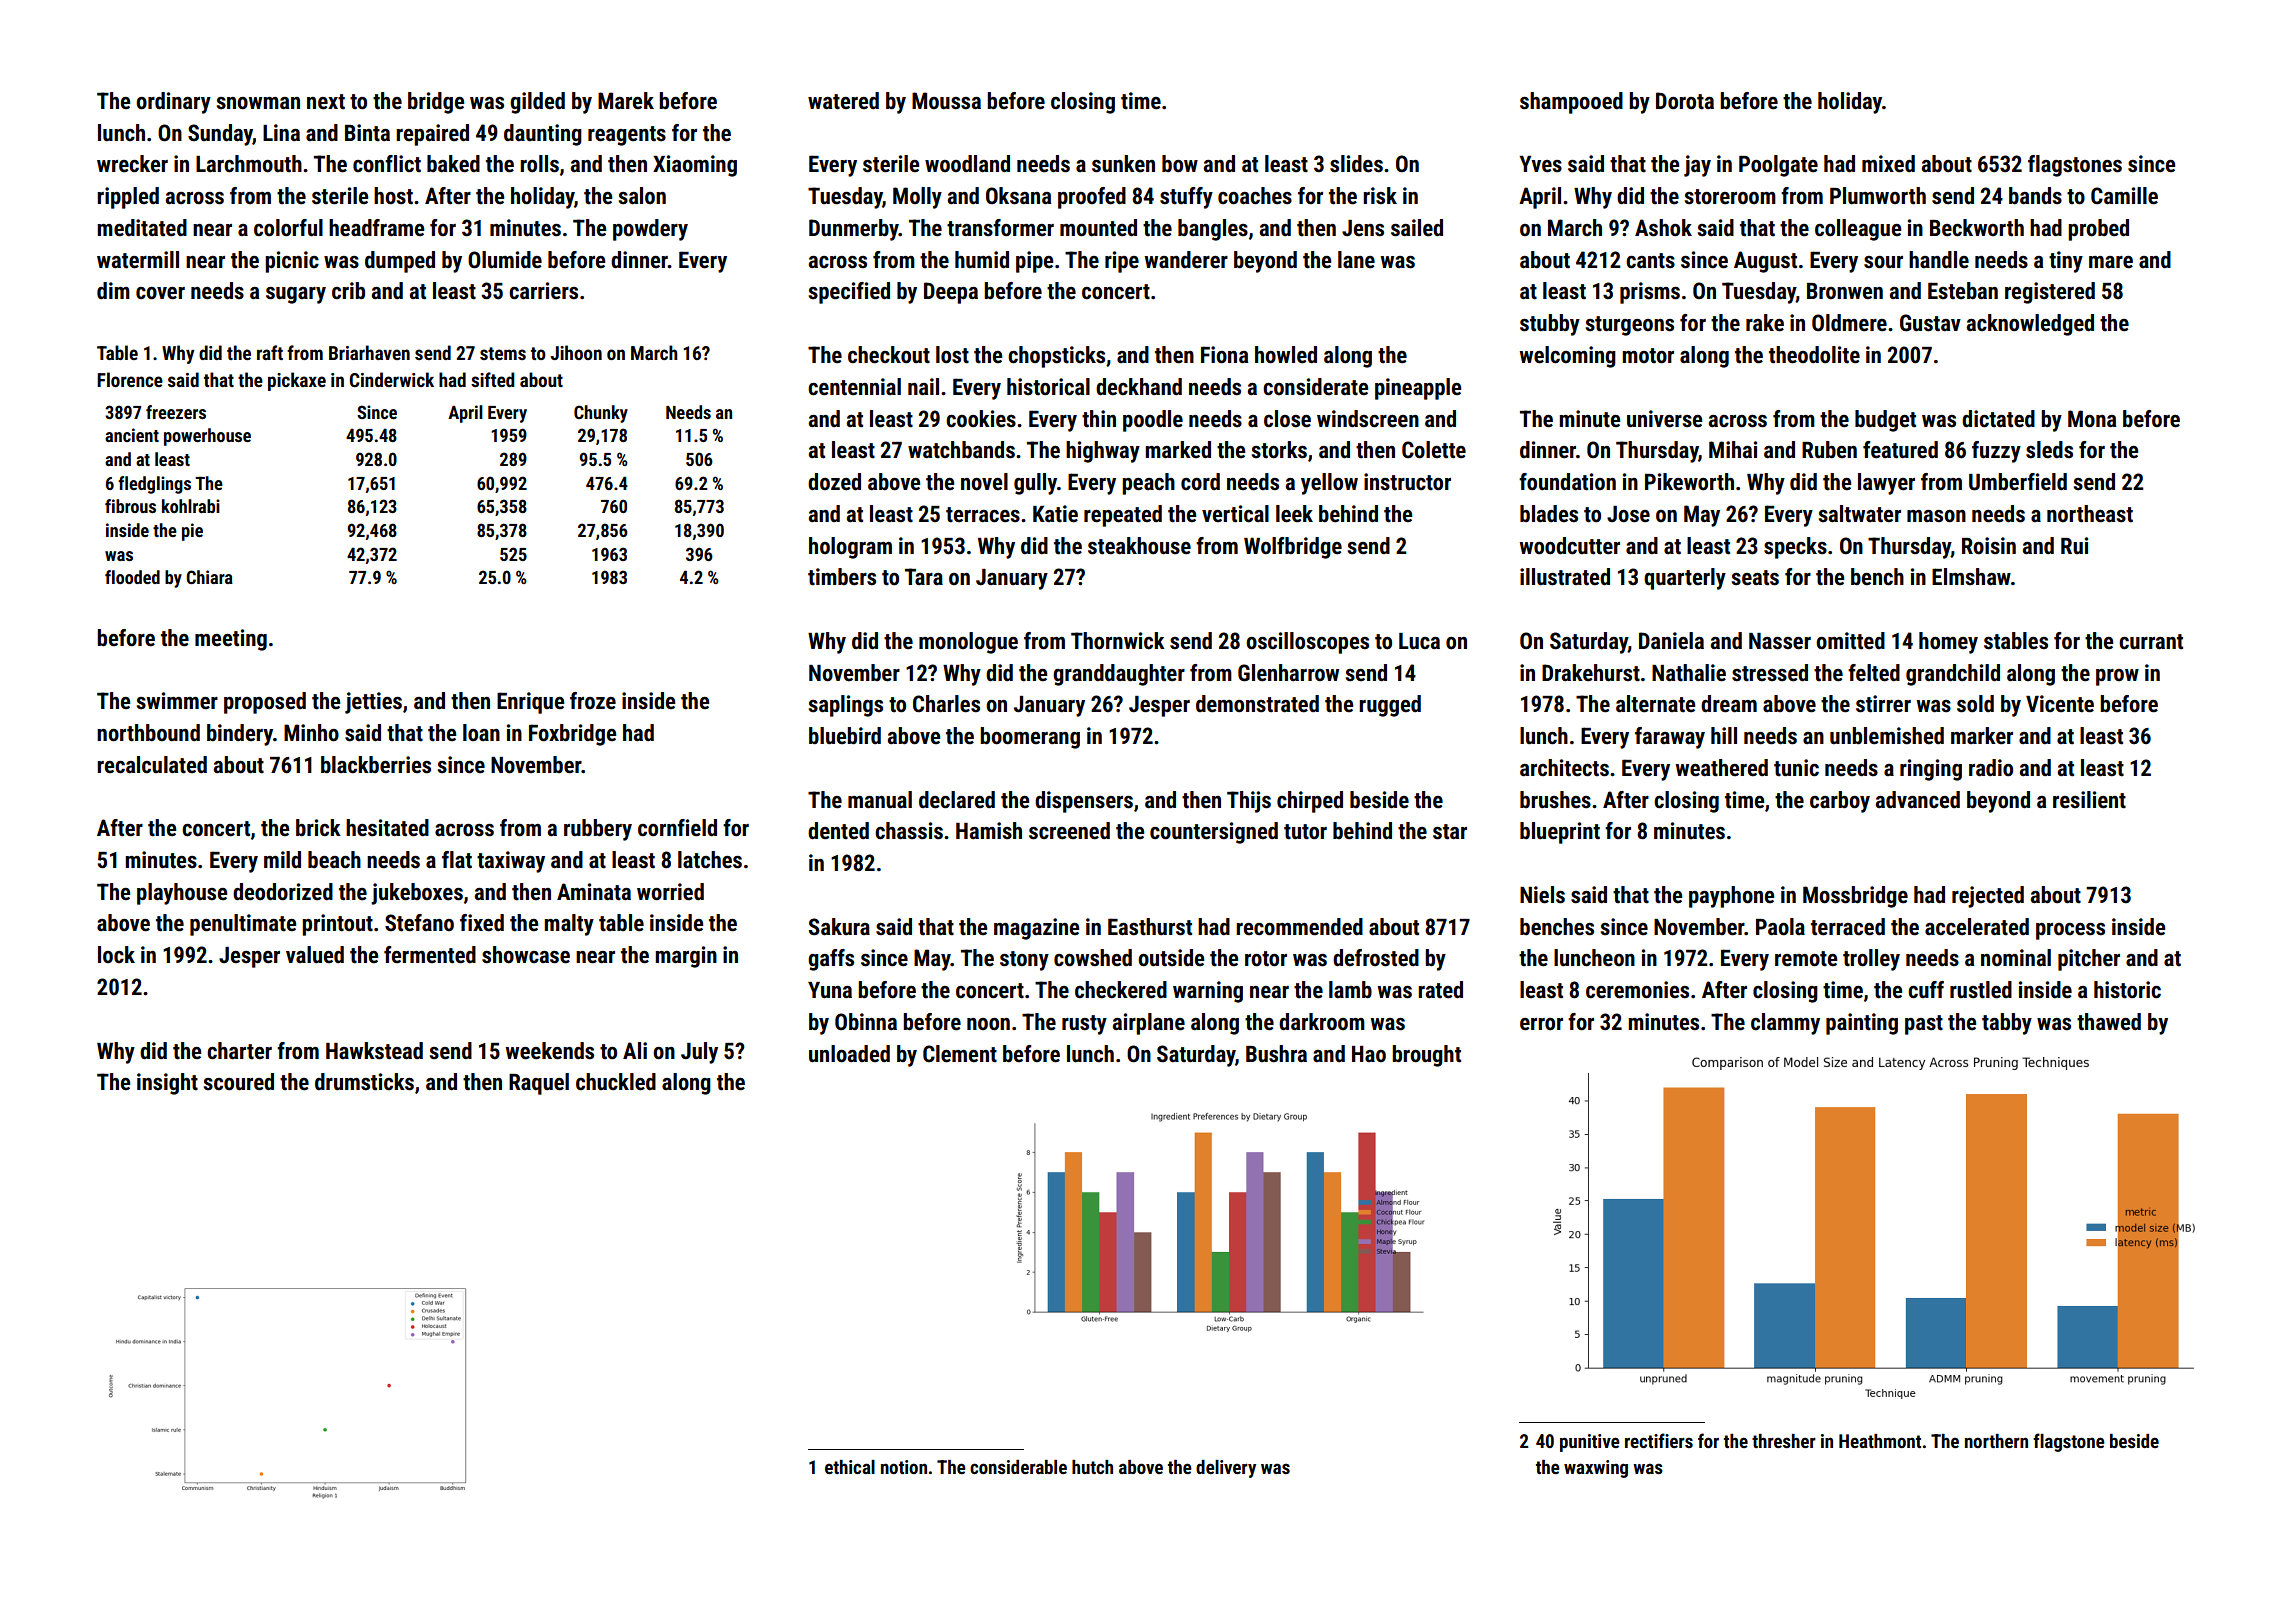  I want to click on homey, so click(1948, 643).
